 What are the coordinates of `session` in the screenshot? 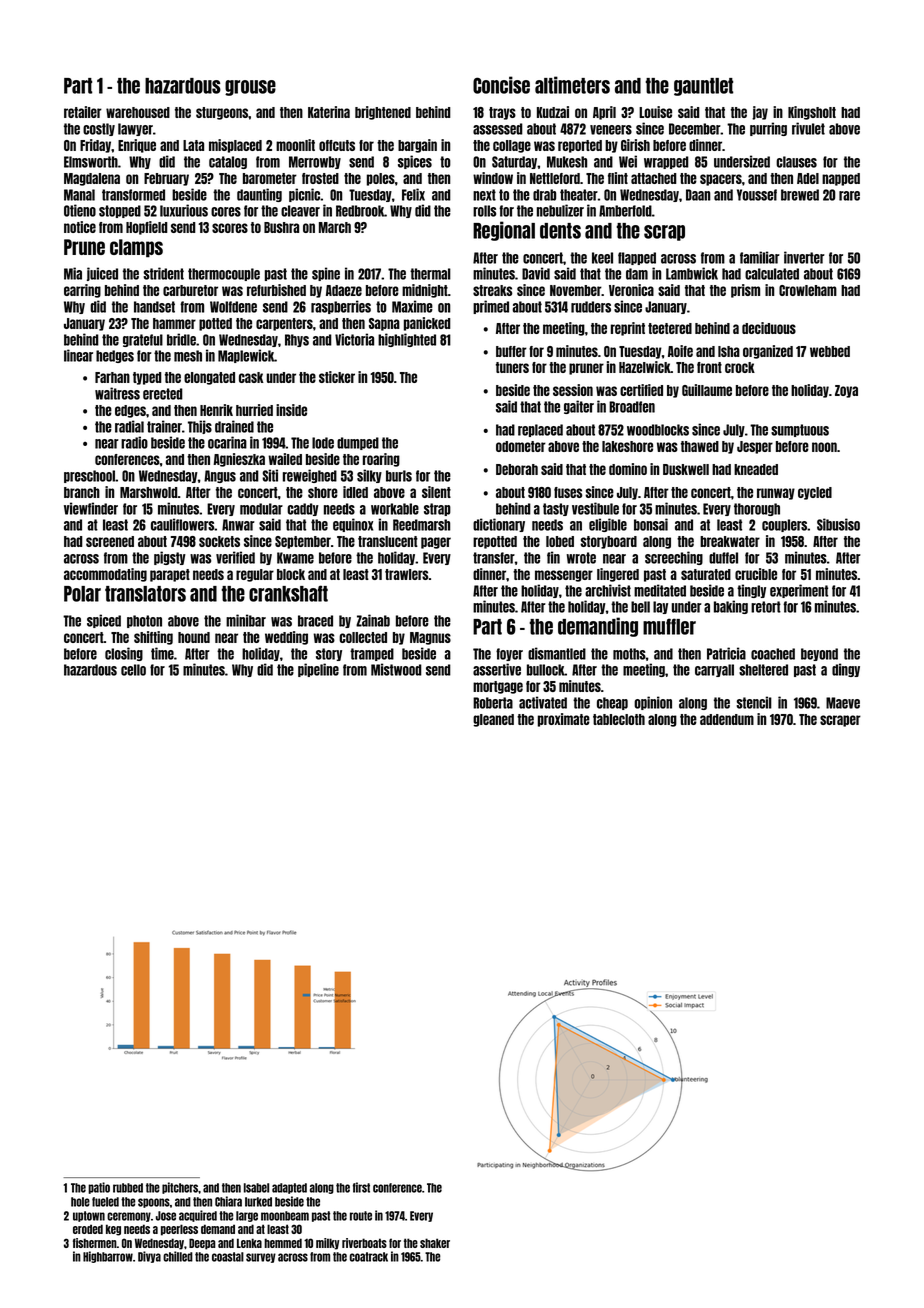 It's located at (573, 390).
